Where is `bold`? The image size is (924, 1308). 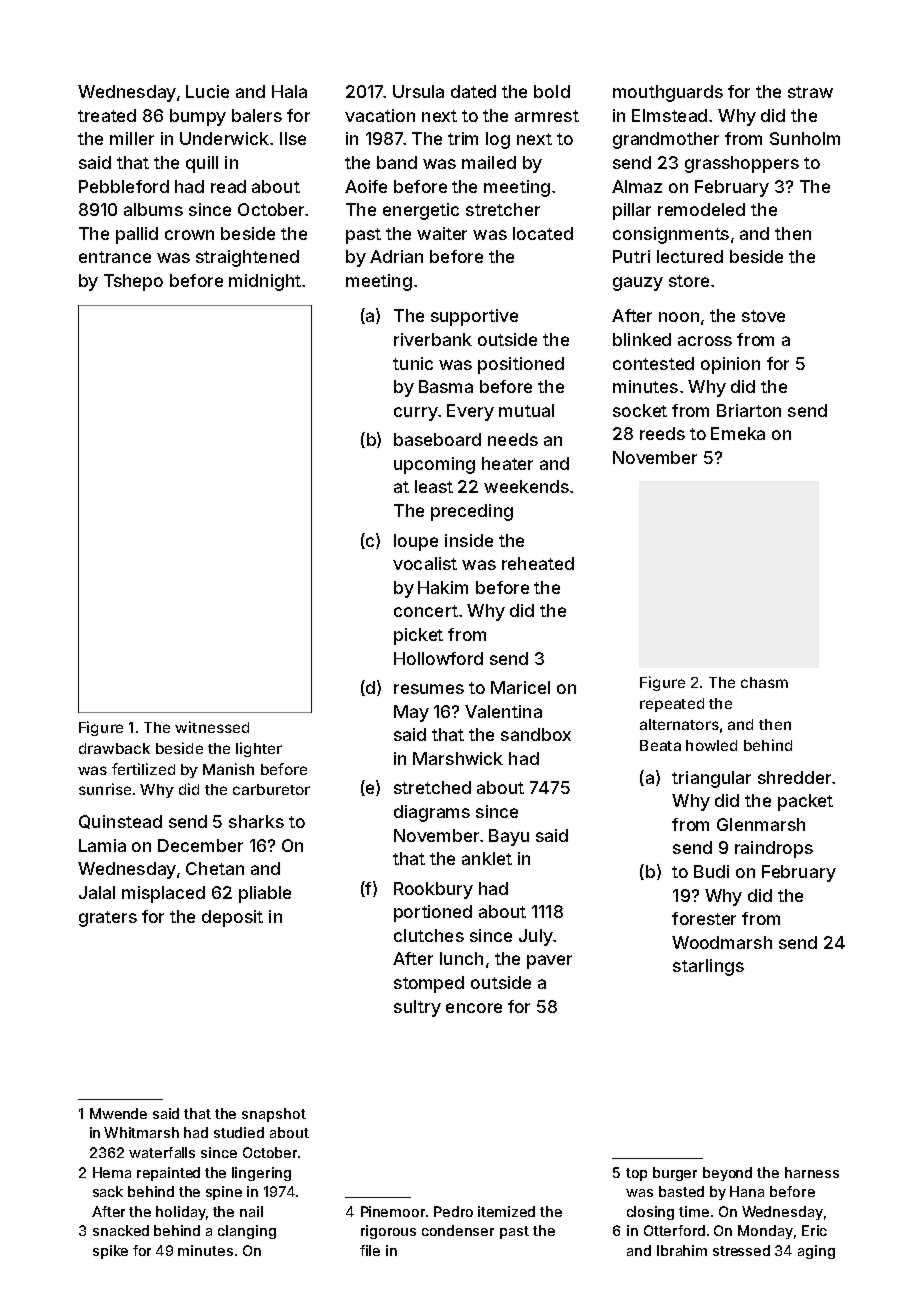
bold is located at coordinates (552, 91).
